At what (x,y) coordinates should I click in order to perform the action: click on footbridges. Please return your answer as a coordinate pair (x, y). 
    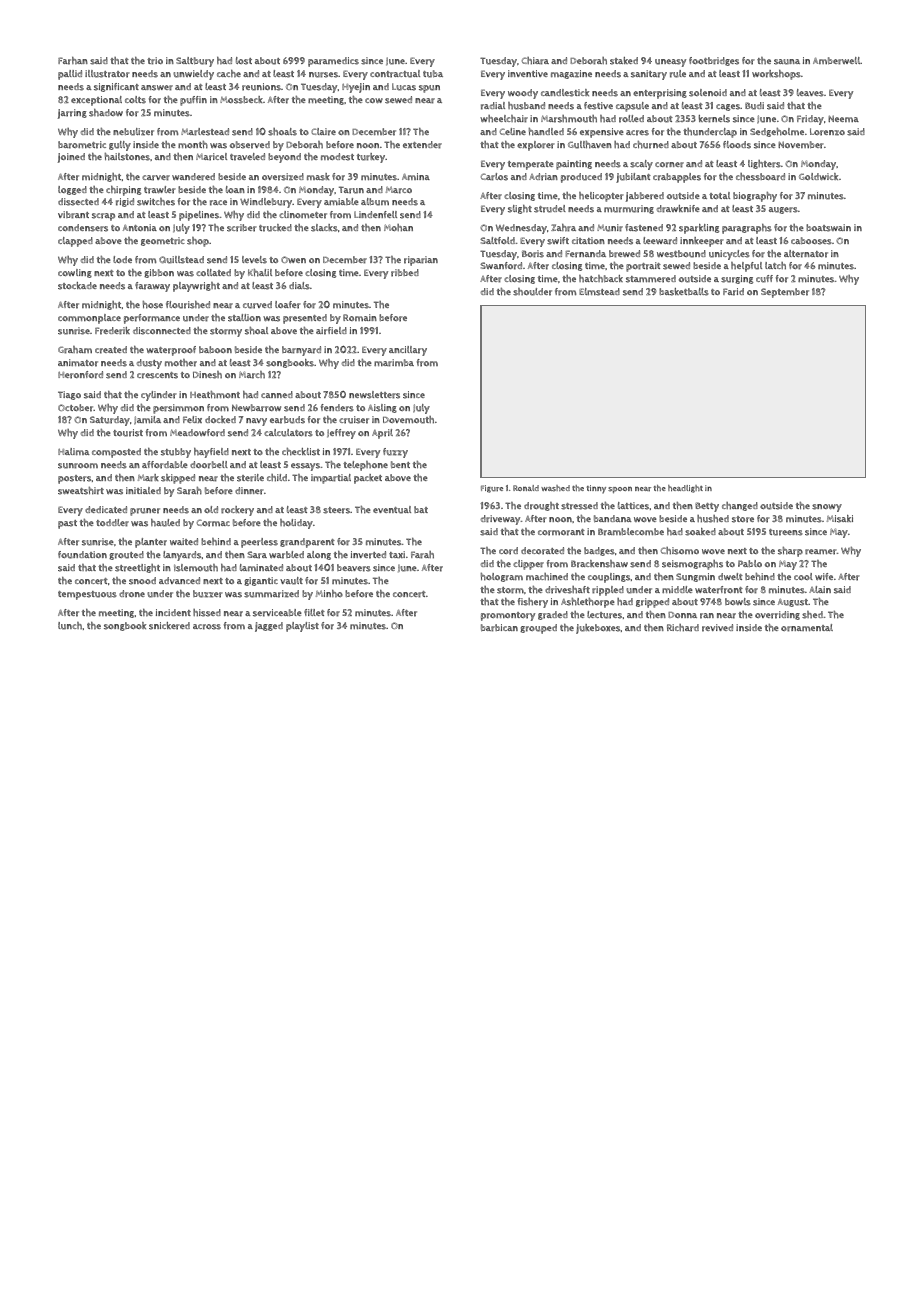
    Looking at the image, I should click on (714, 61).
